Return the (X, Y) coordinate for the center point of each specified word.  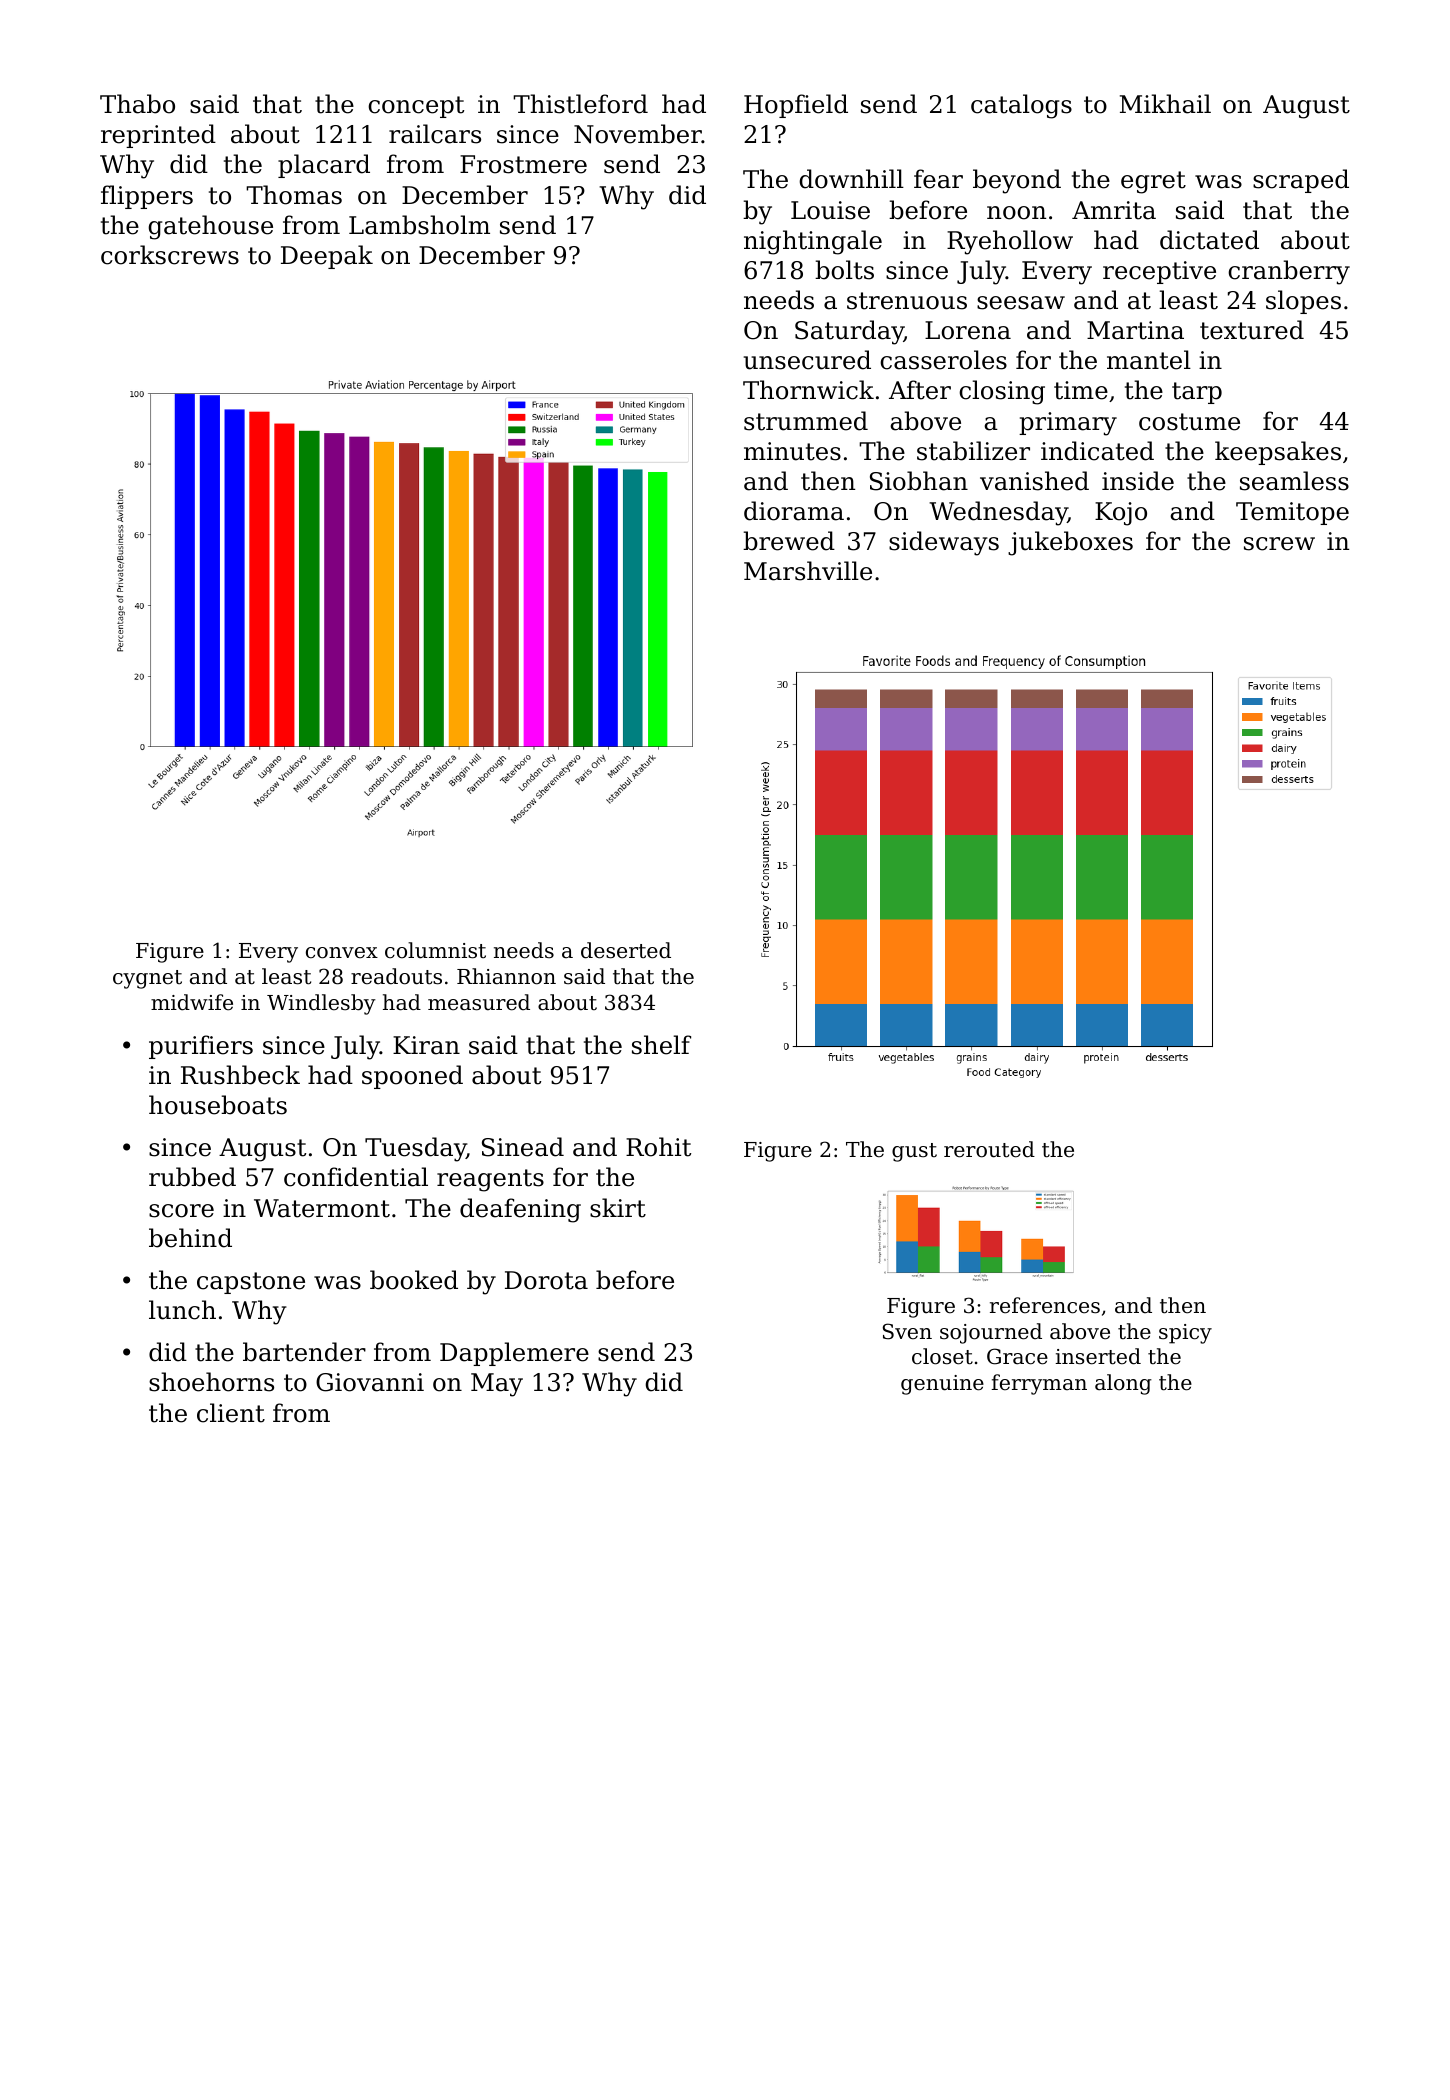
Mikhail (1165, 104)
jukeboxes (1070, 543)
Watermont (322, 1208)
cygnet (147, 979)
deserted (626, 950)
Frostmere (523, 164)
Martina (1135, 330)
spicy (1185, 1334)
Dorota (546, 1280)
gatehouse (210, 227)
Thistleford (580, 104)
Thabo (137, 104)
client (231, 1413)
